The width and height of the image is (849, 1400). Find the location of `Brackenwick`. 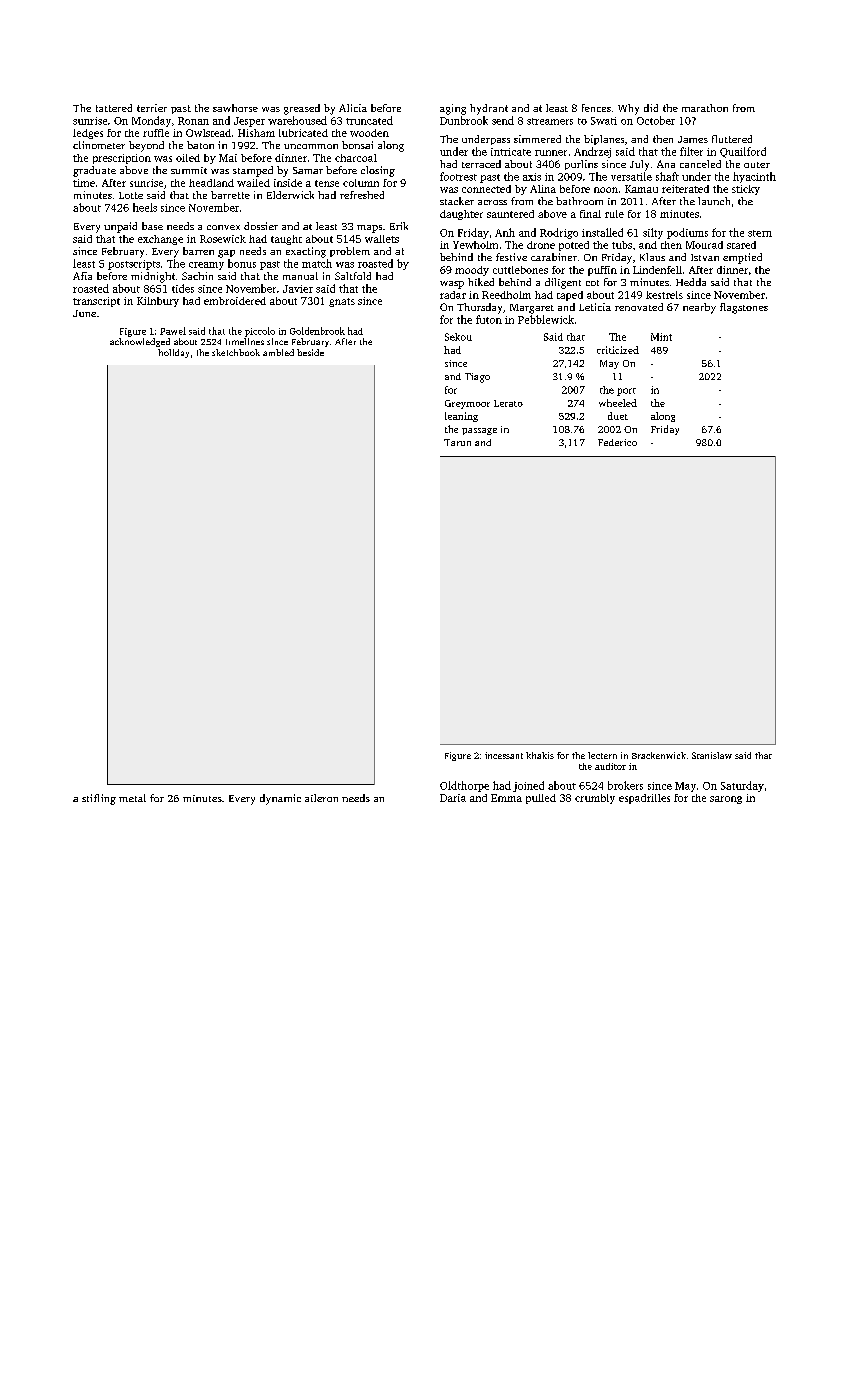

Brackenwick is located at coordinates (659, 755).
